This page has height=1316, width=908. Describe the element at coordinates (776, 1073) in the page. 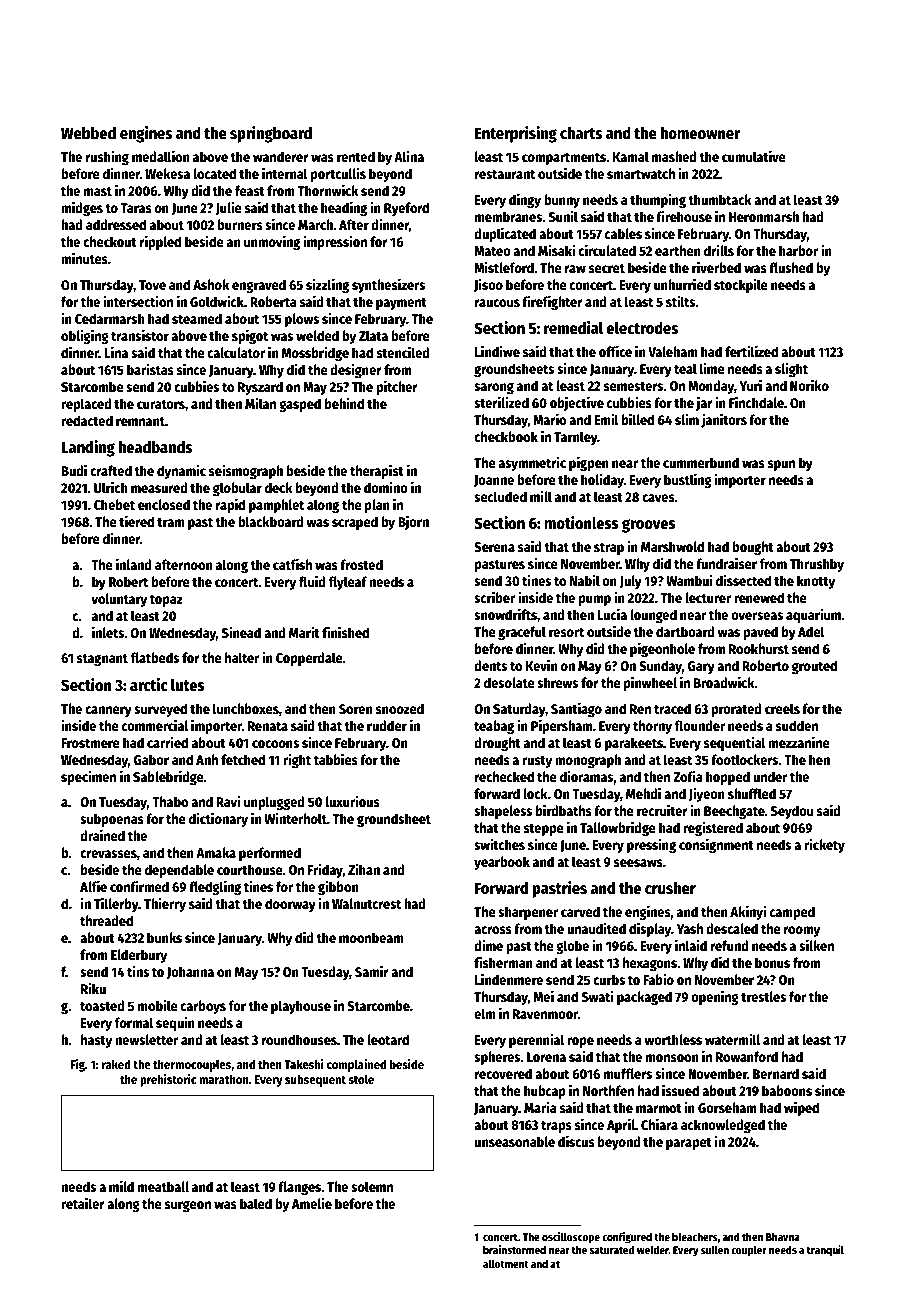

I see `Bernard` at that location.
